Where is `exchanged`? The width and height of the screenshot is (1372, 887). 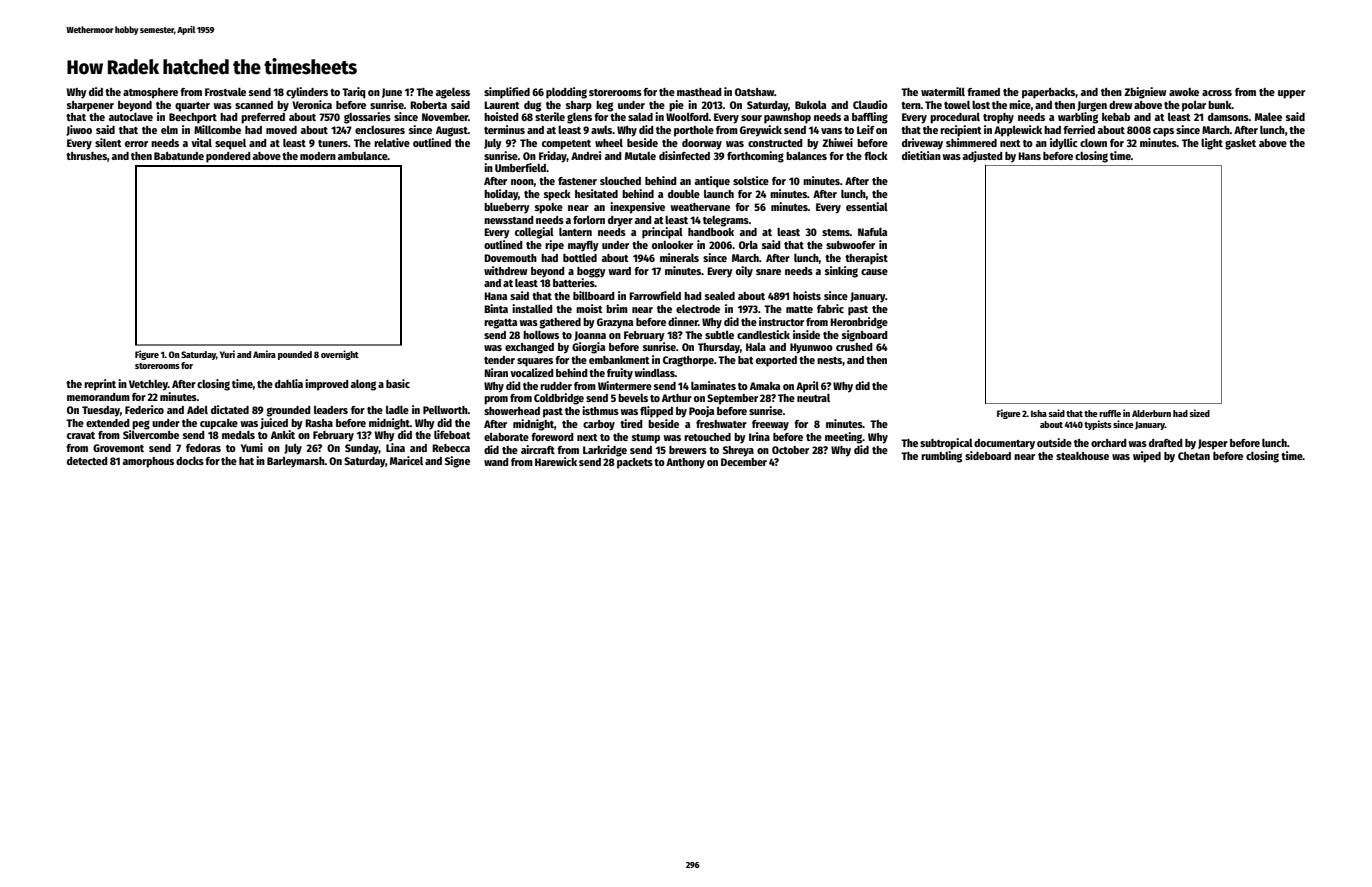 exchanged is located at coordinates (529, 348).
